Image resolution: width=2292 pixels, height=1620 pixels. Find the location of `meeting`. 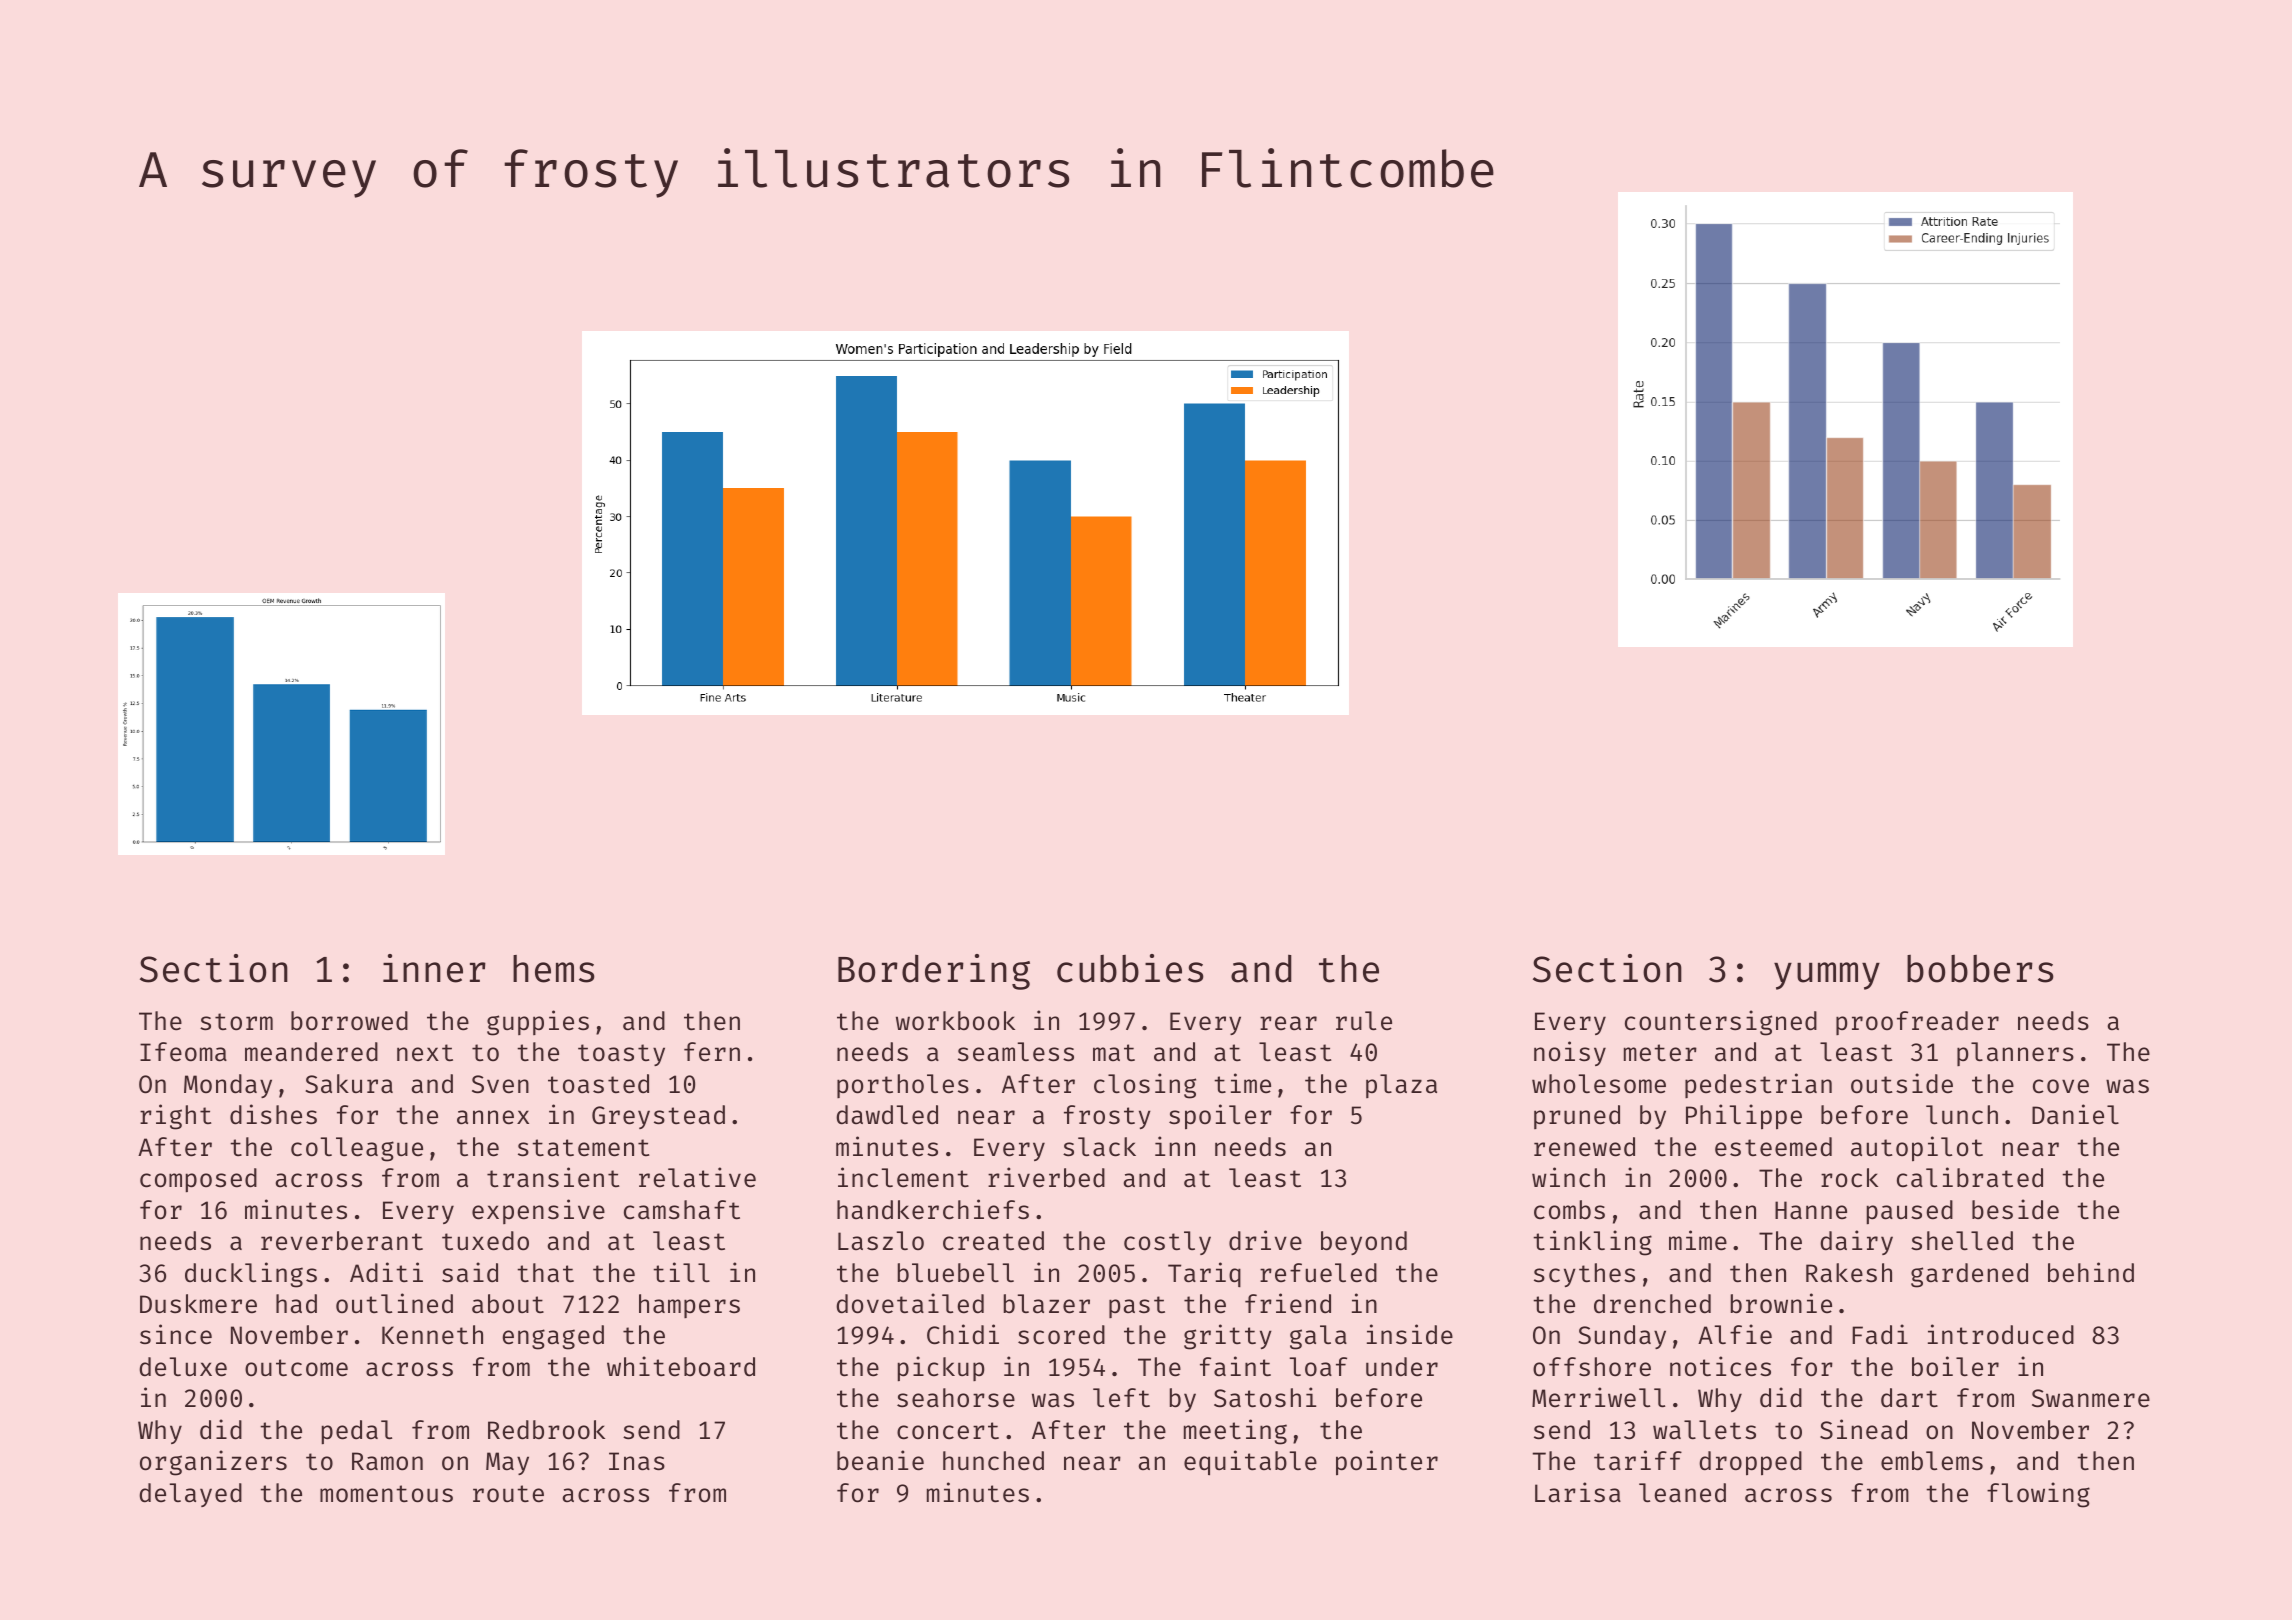

meeting is located at coordinates (1235, 1432).
